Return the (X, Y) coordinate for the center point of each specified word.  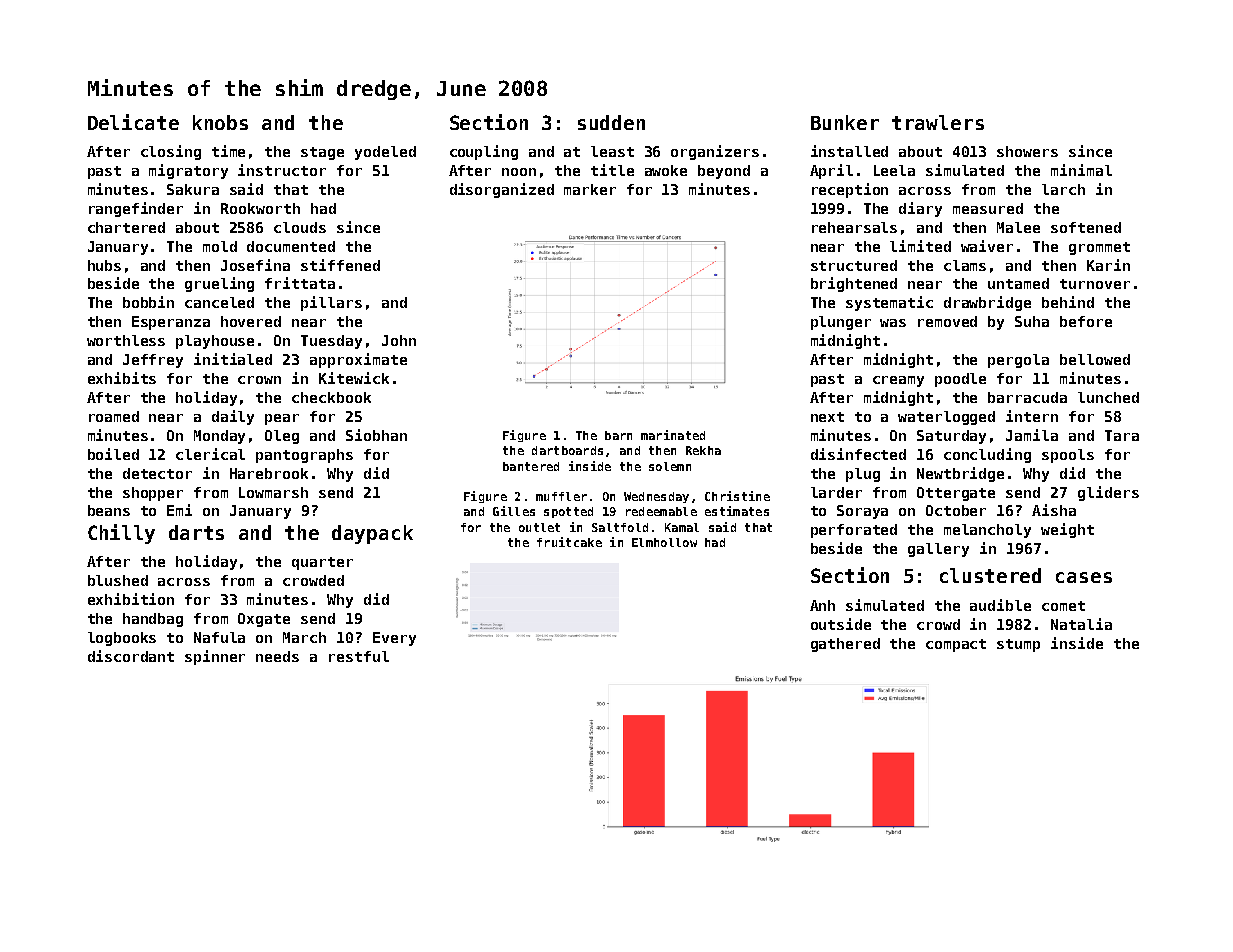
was (893, 323)
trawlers (938, 122)
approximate (358, 360)
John (399, 340)
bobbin (148, 302)
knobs (220, 122)
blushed (118, 580)
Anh (822, 605)
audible (1000, 605)
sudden (611, 122)
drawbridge (987, 303)
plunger (841, 323)
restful (359, 656)
